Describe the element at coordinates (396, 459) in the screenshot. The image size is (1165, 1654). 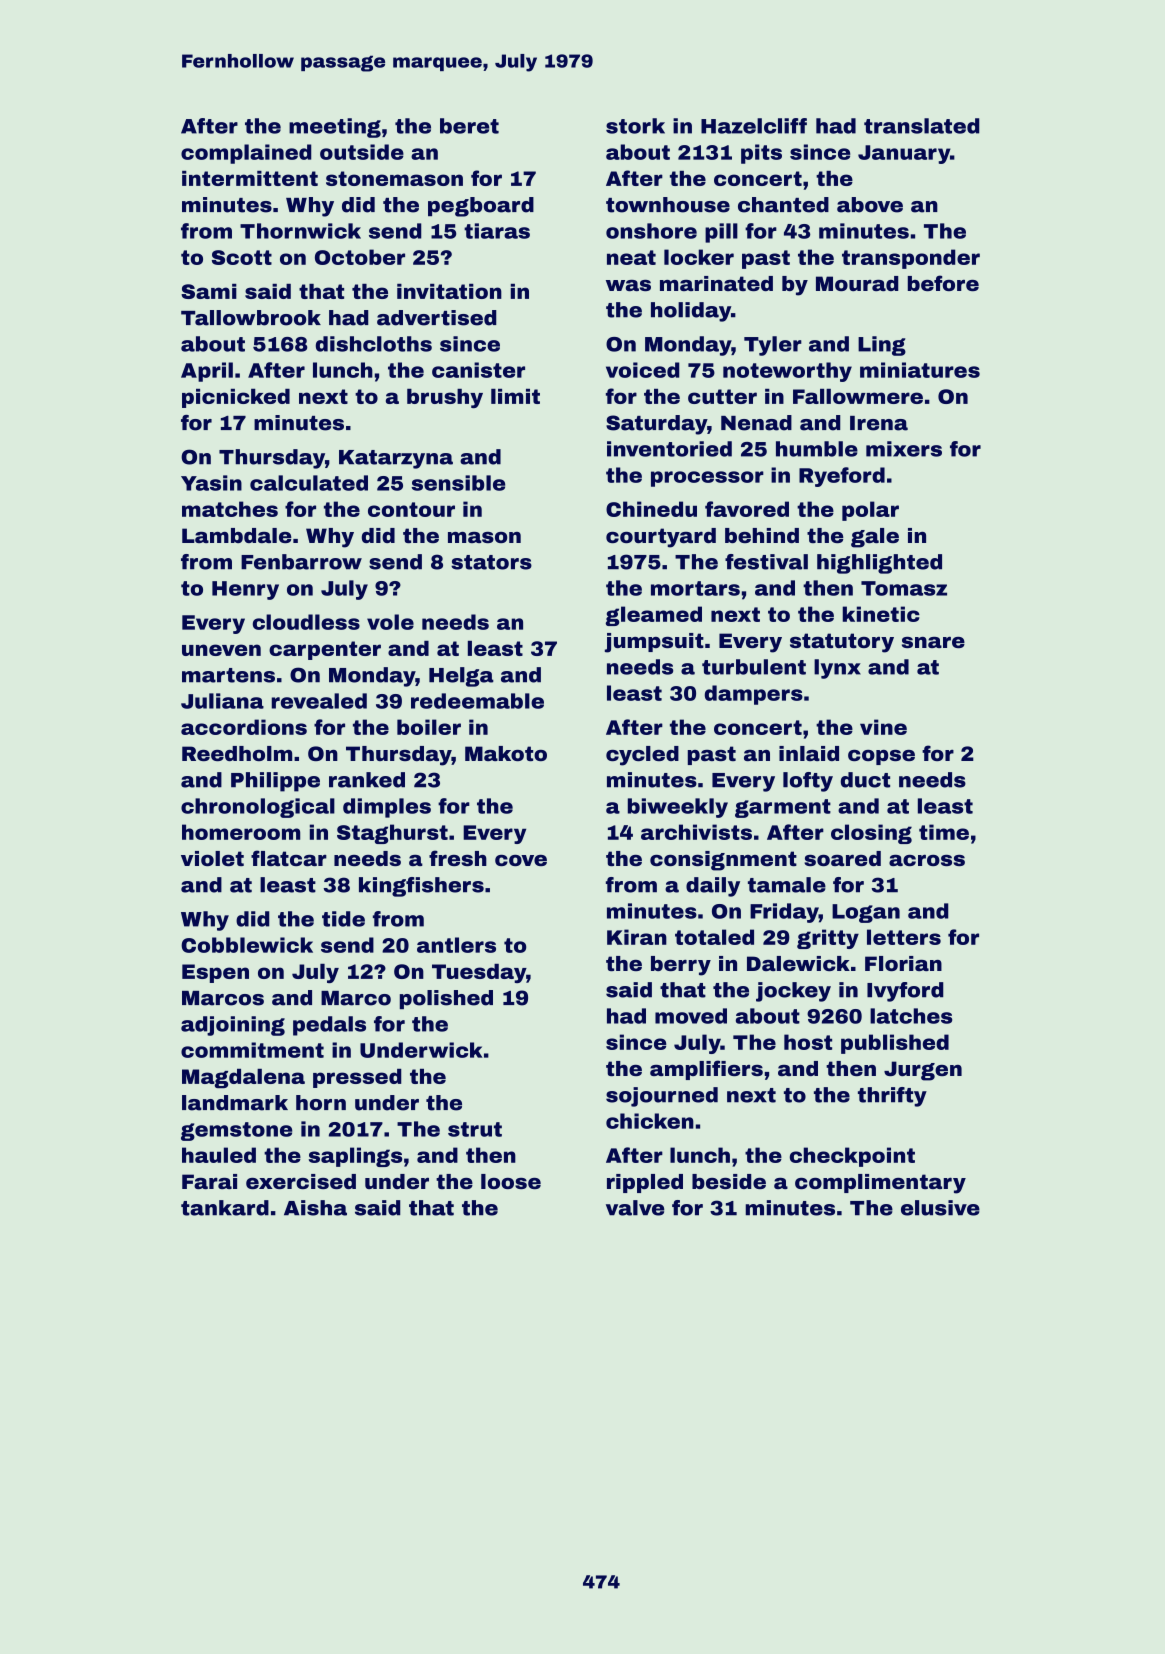
I see `Katarzyna` at that location.
